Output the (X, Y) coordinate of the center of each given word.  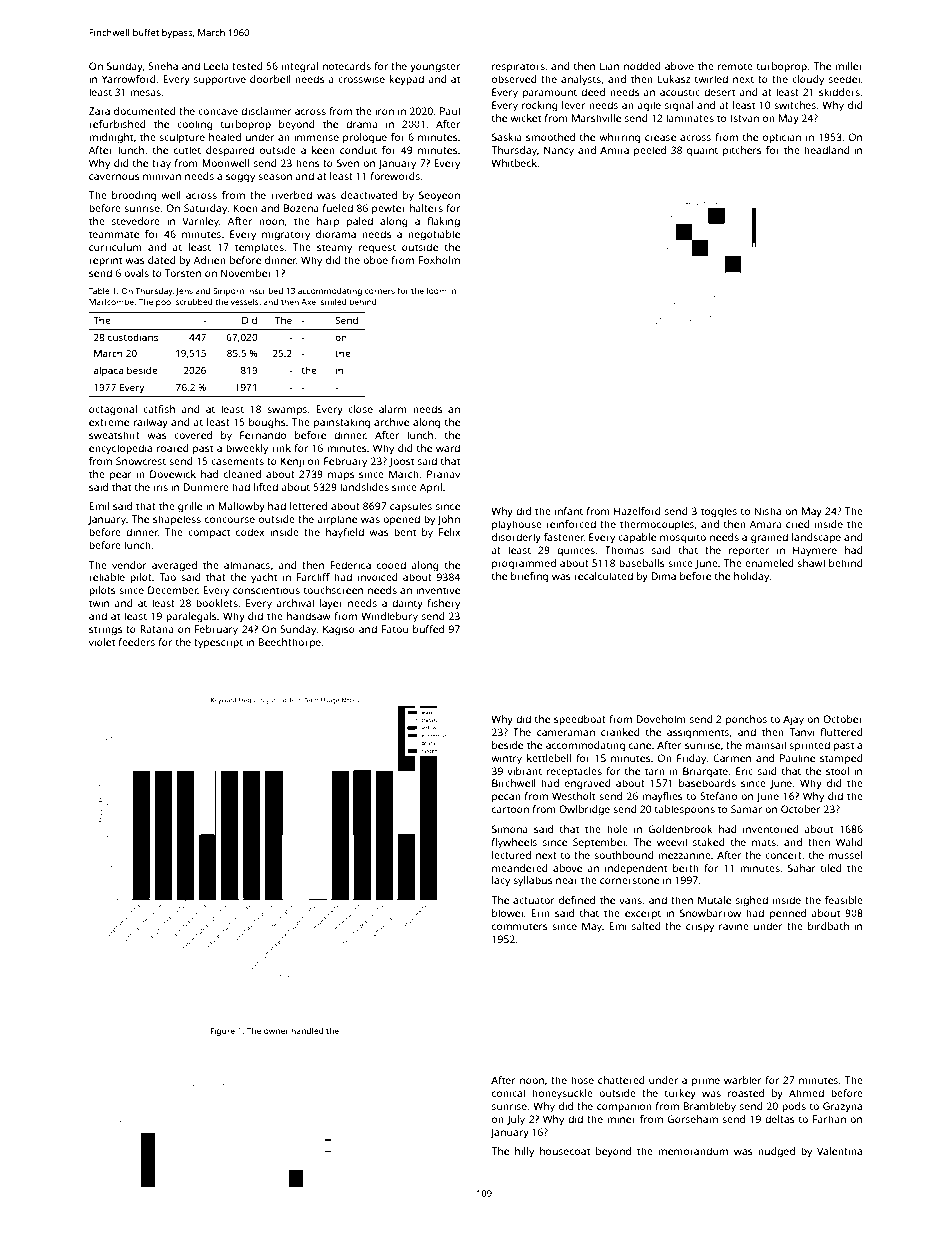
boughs (267, 423)
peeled (650, 151)
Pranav (443, 474)
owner (276, 1031)
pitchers (742, 151)
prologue (365, 138)
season (275, 177)
